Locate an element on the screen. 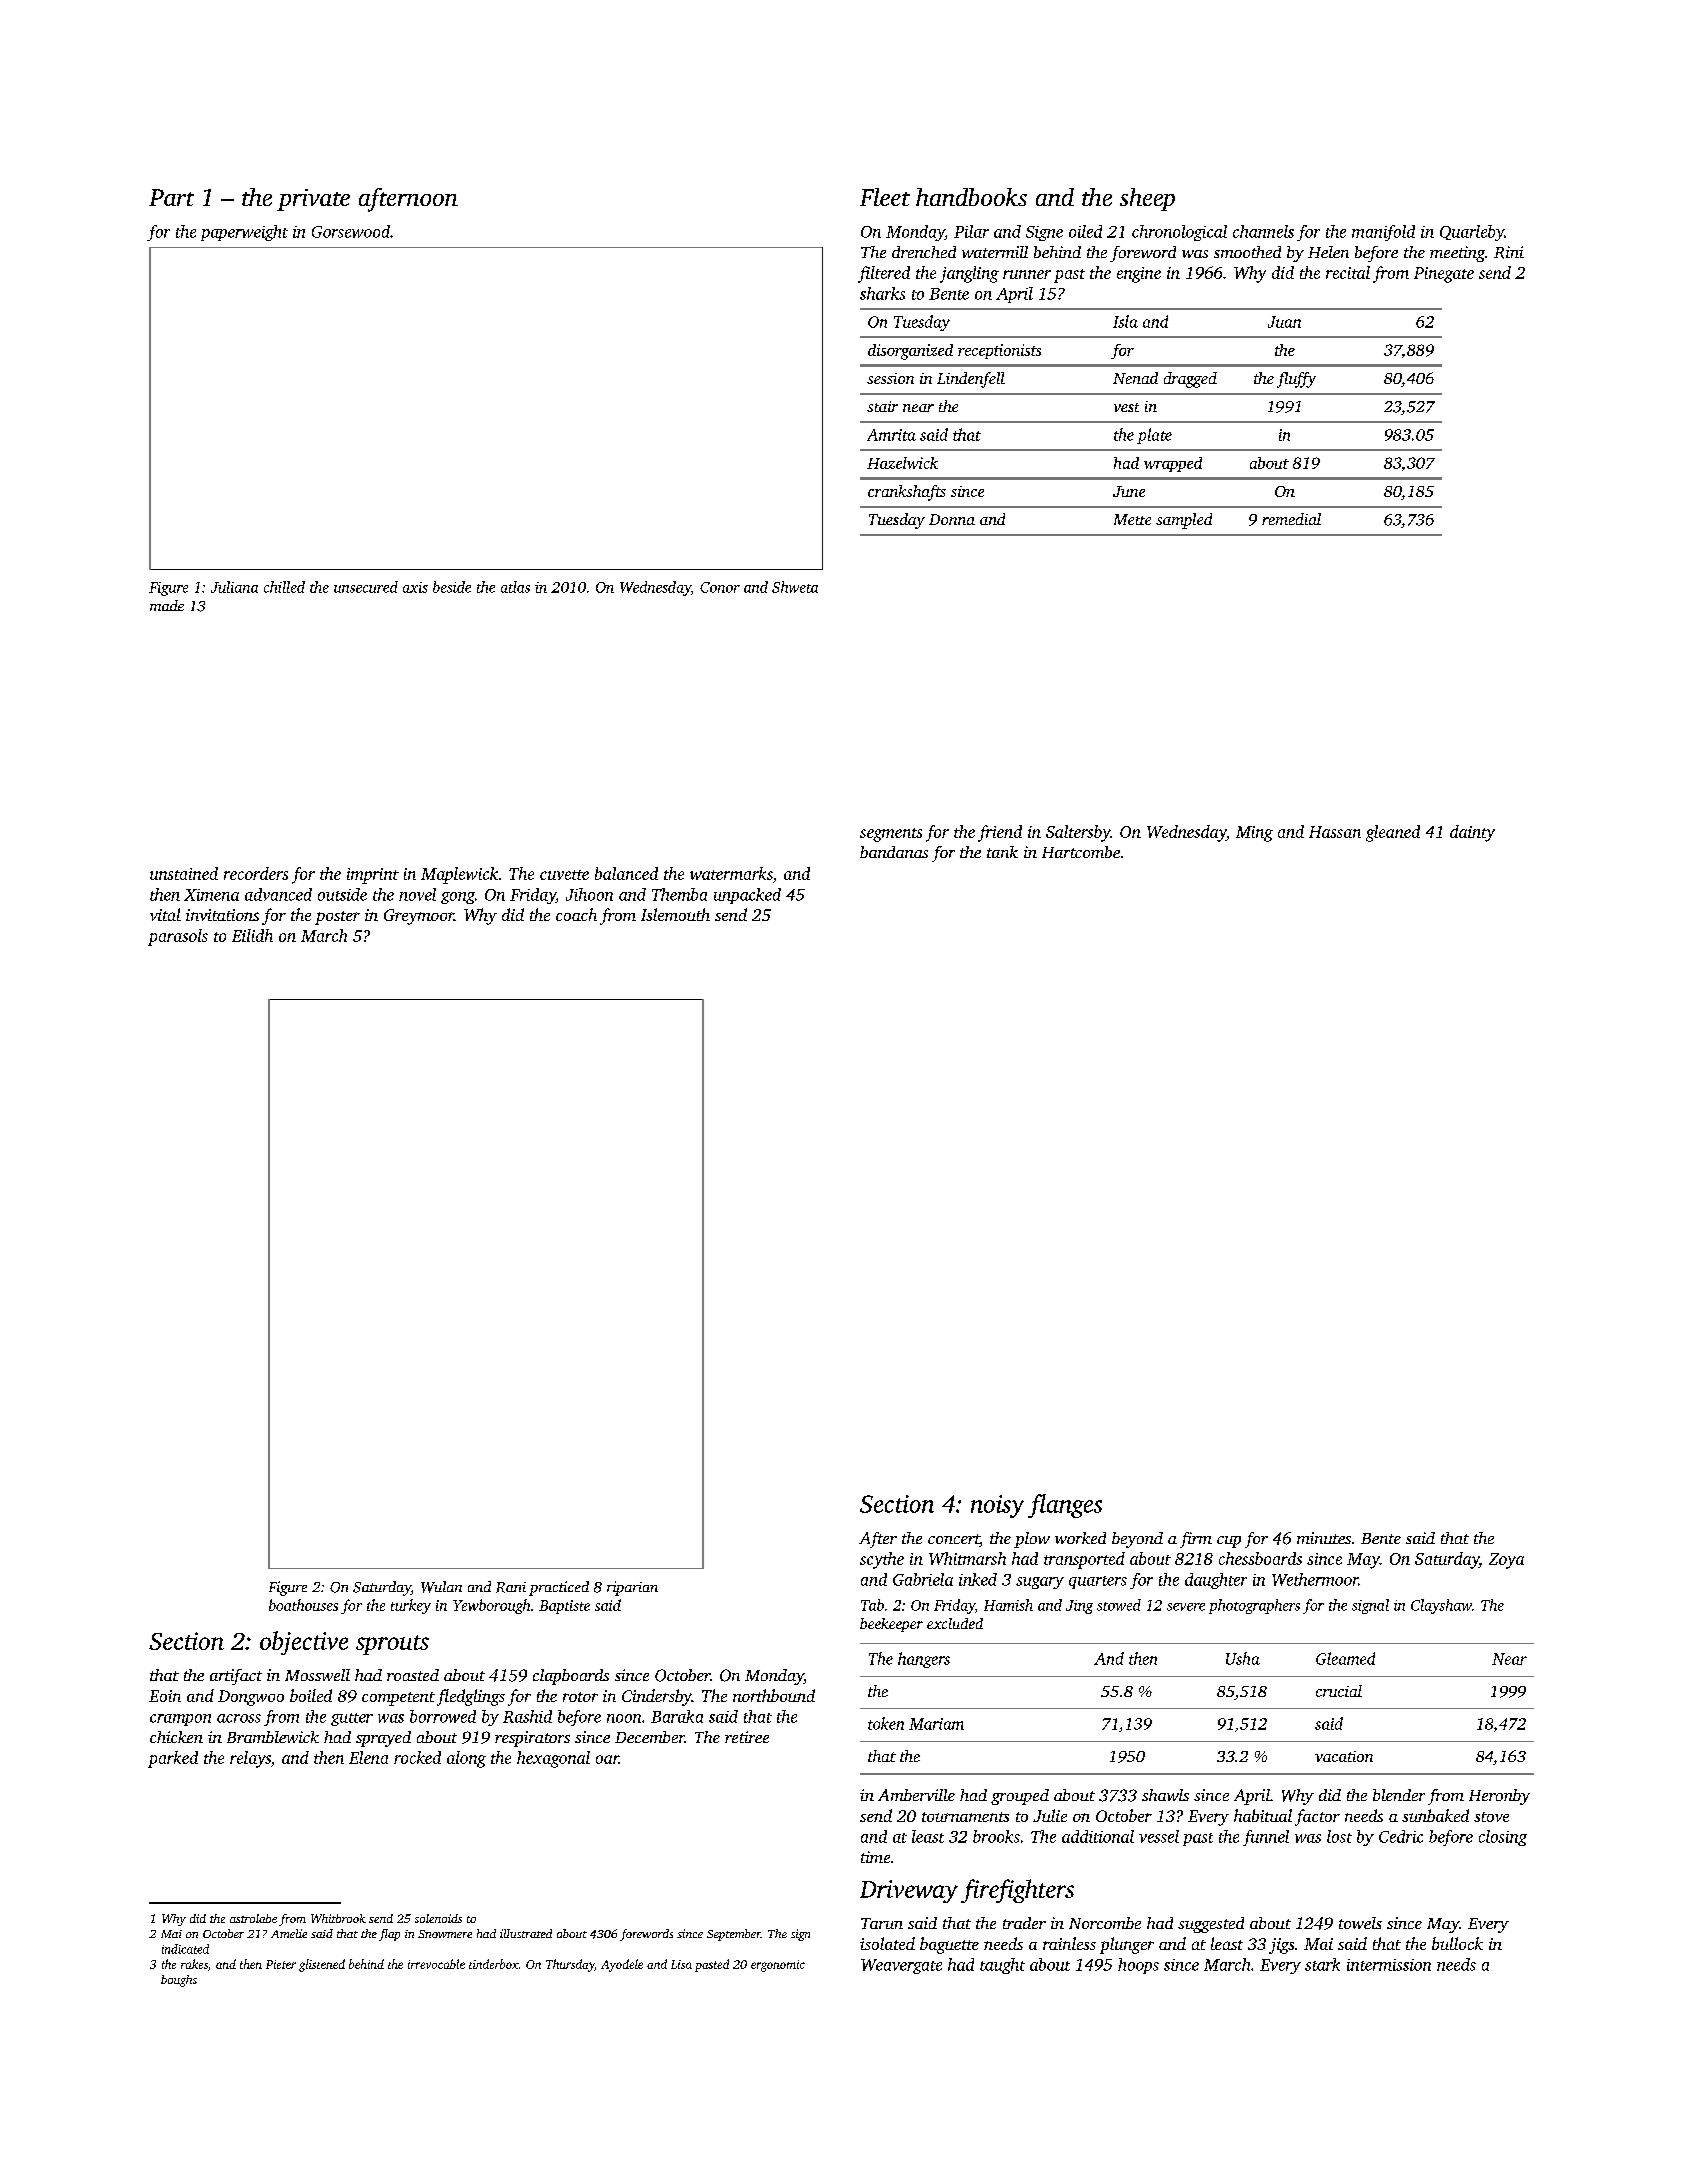 Image resolution: width=1683 pixels, height=2178 pixels. Quarleby is located at coordinates (1472, 233).
